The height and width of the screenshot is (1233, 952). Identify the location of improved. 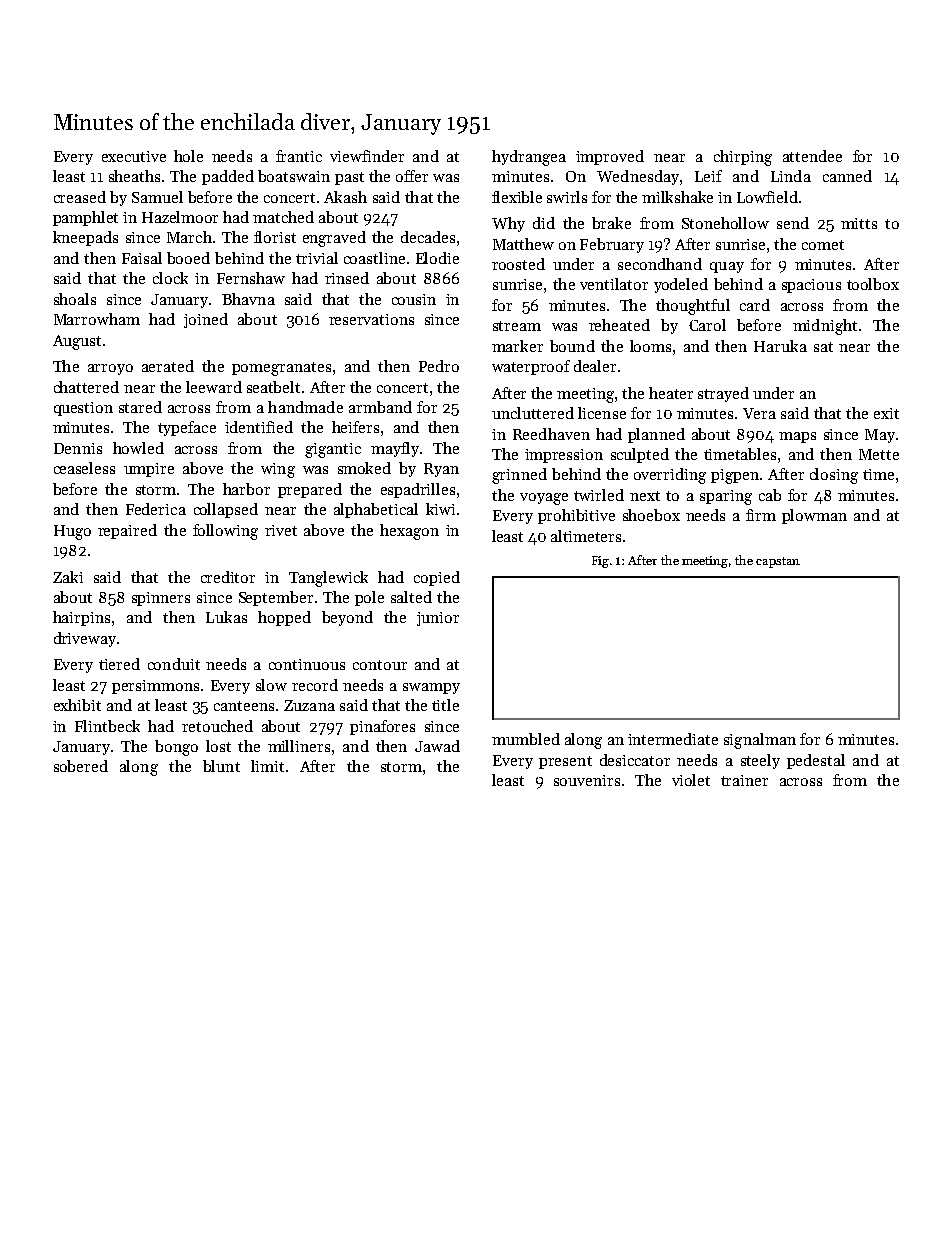
(610, 157).
